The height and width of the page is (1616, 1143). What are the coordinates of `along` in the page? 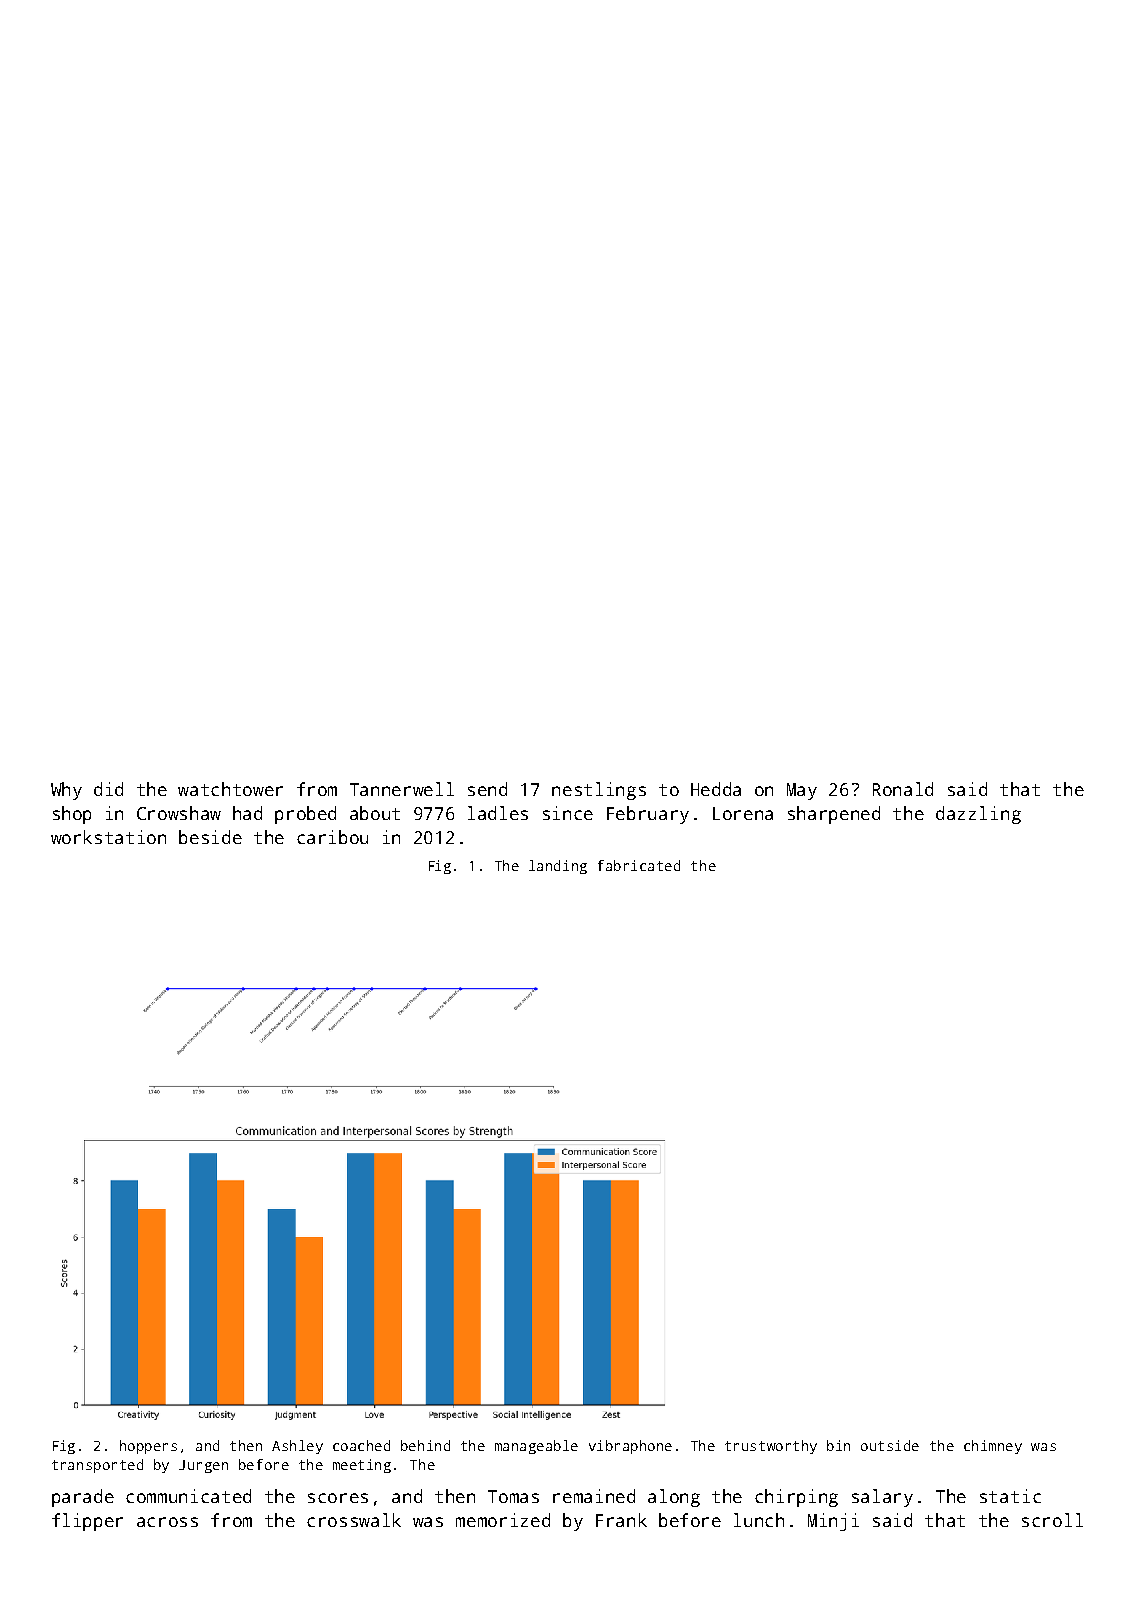 It's located at (674, 1498).
